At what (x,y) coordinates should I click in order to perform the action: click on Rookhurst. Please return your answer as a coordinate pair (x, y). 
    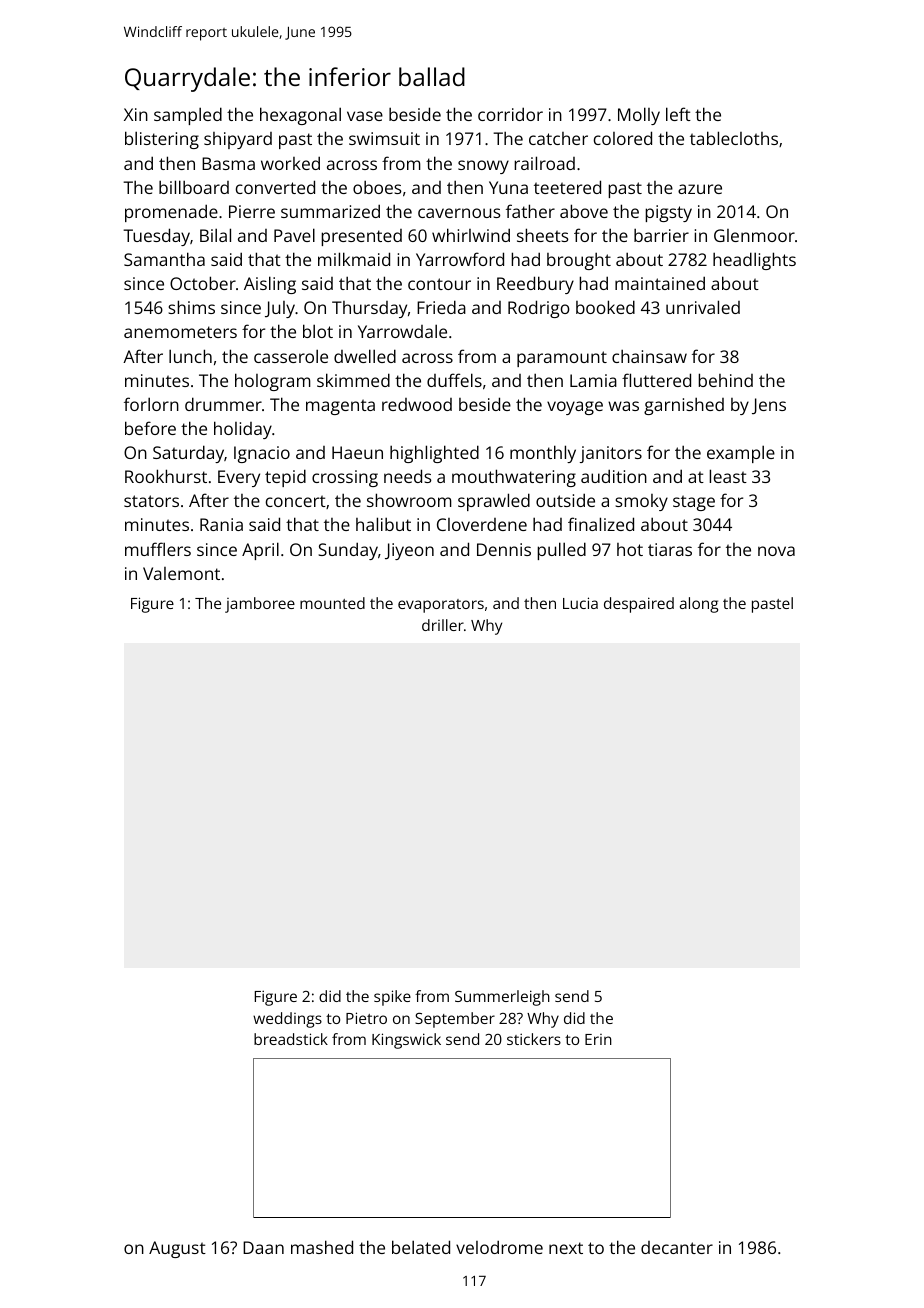
    Looking at the image, I should click on (166, 476).
